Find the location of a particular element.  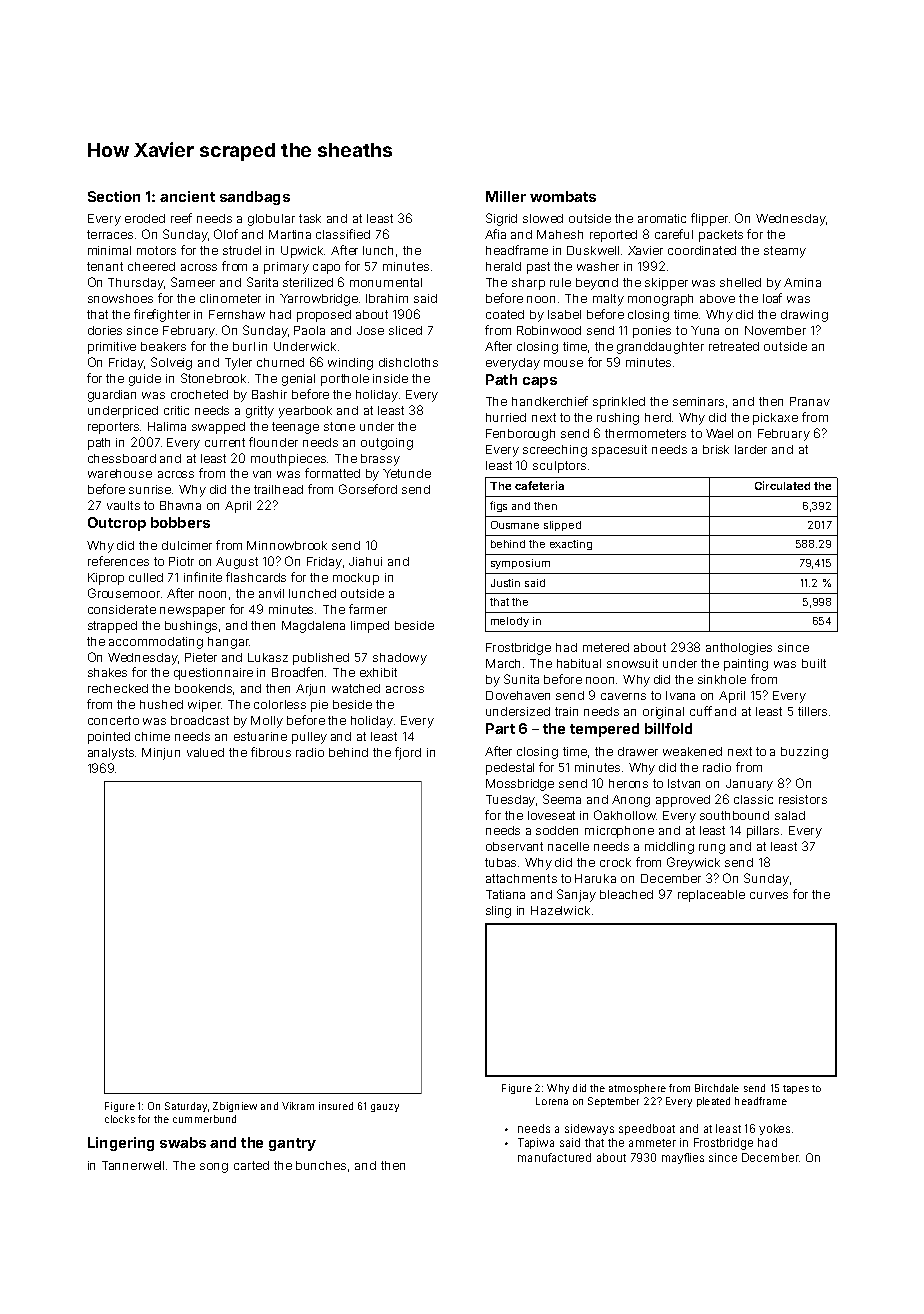

Part is located at coordinates (500, 728).
